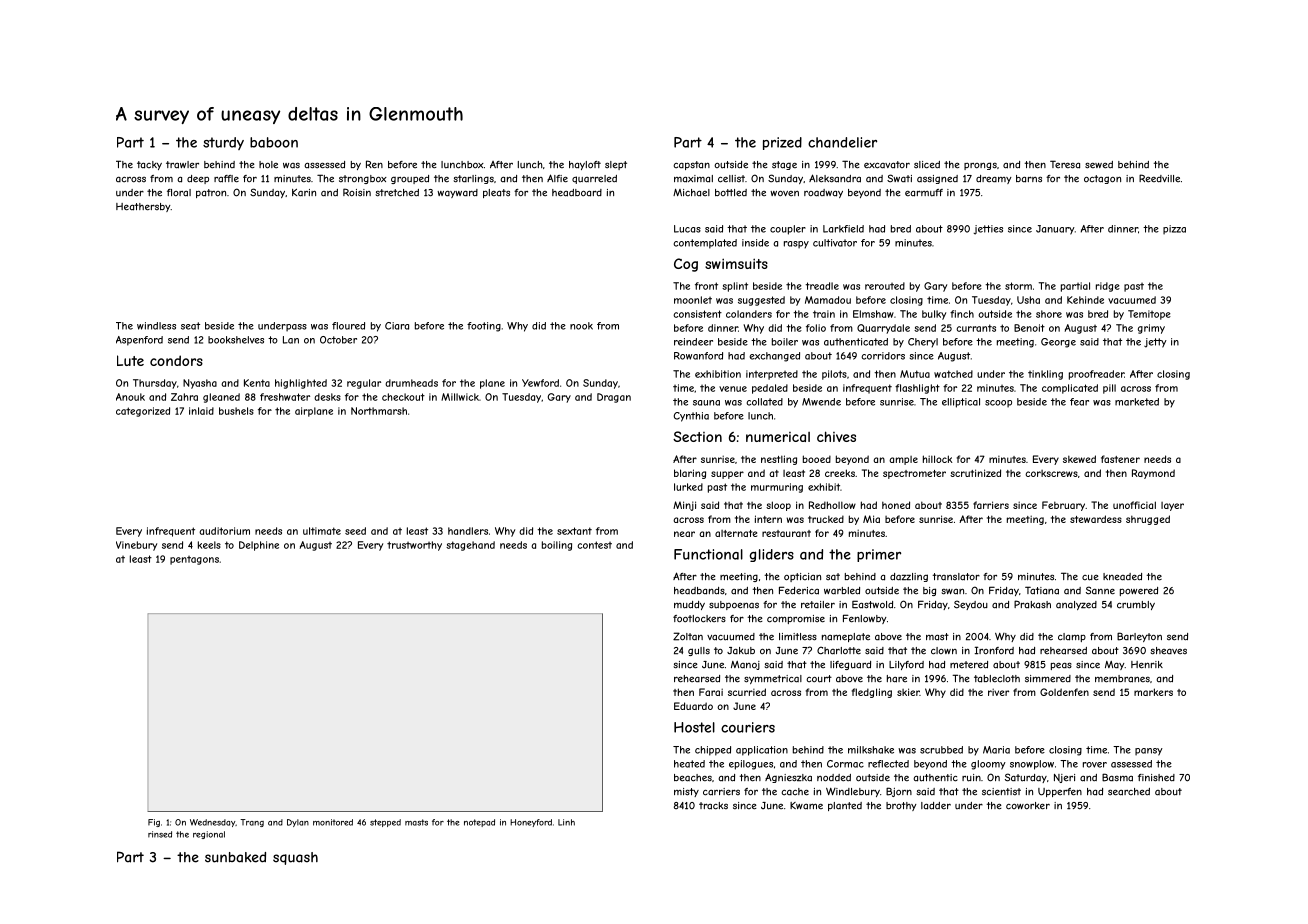  Describe the element at coordinates (996, 750) in the page. I see `Maria` at that location.
